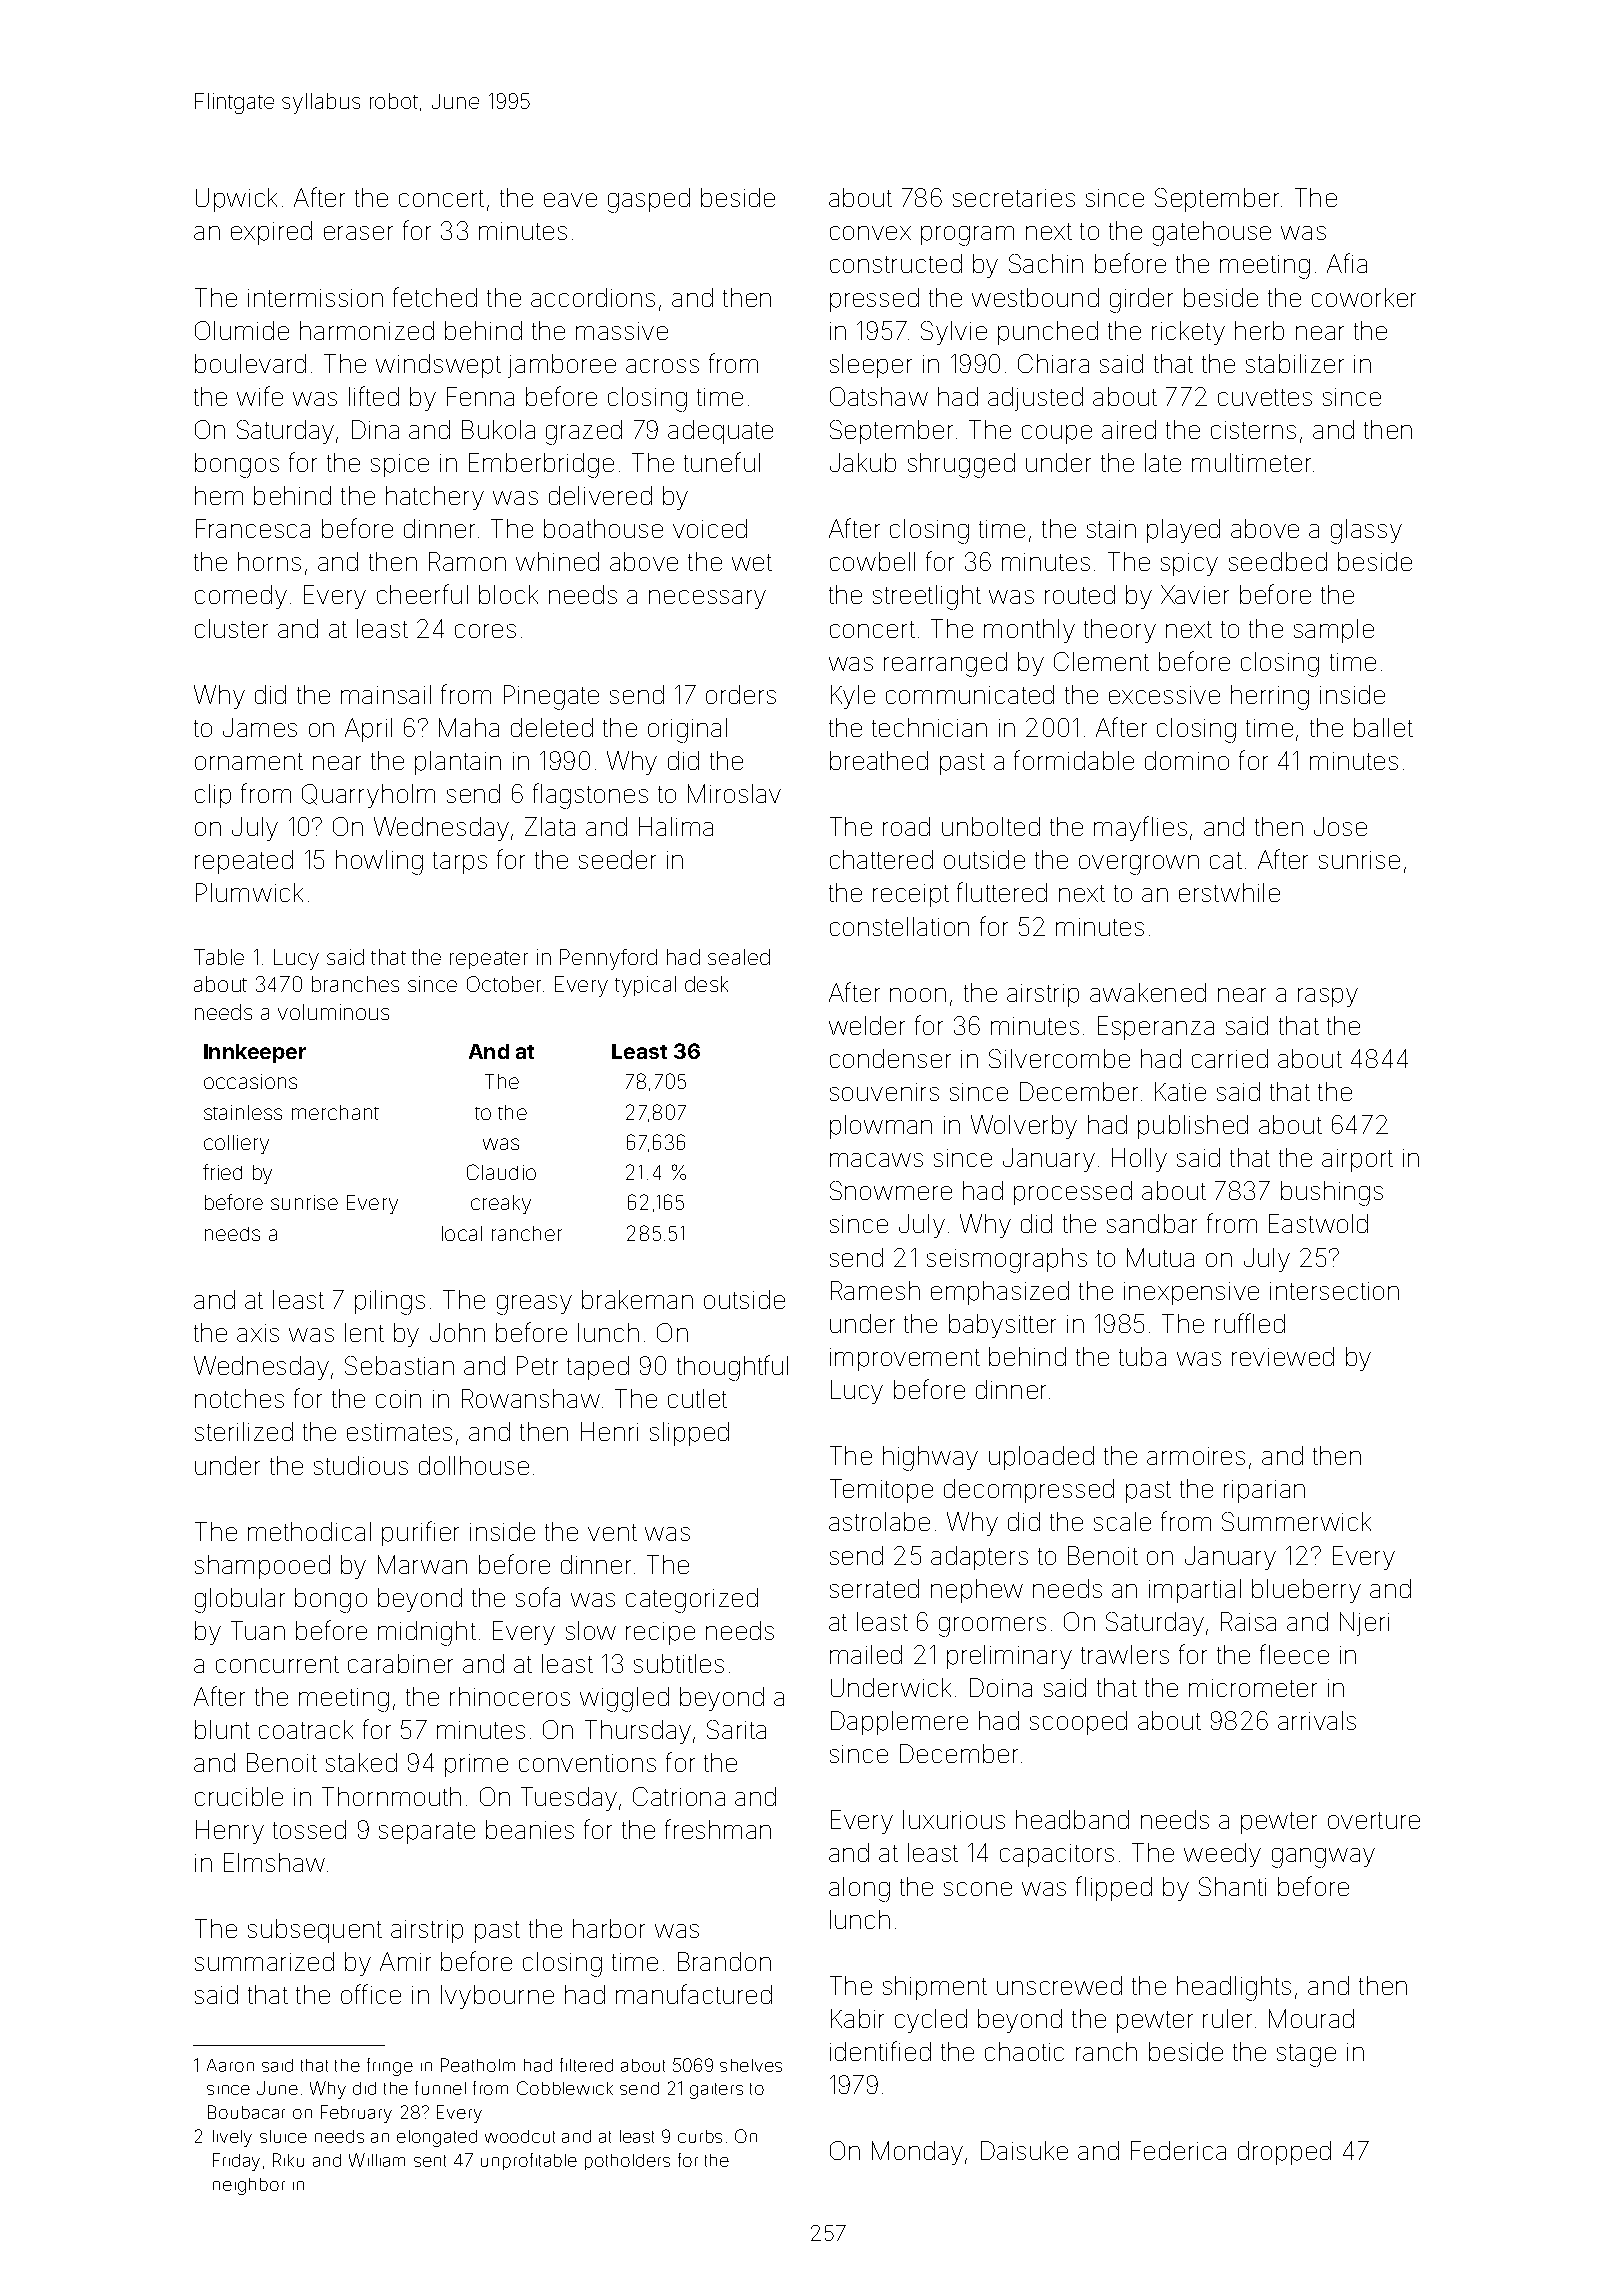 This image has height=2292, width=1620. Describe the element at coordinates (400, 1663) in the image. I see `carabiner` at that location.
